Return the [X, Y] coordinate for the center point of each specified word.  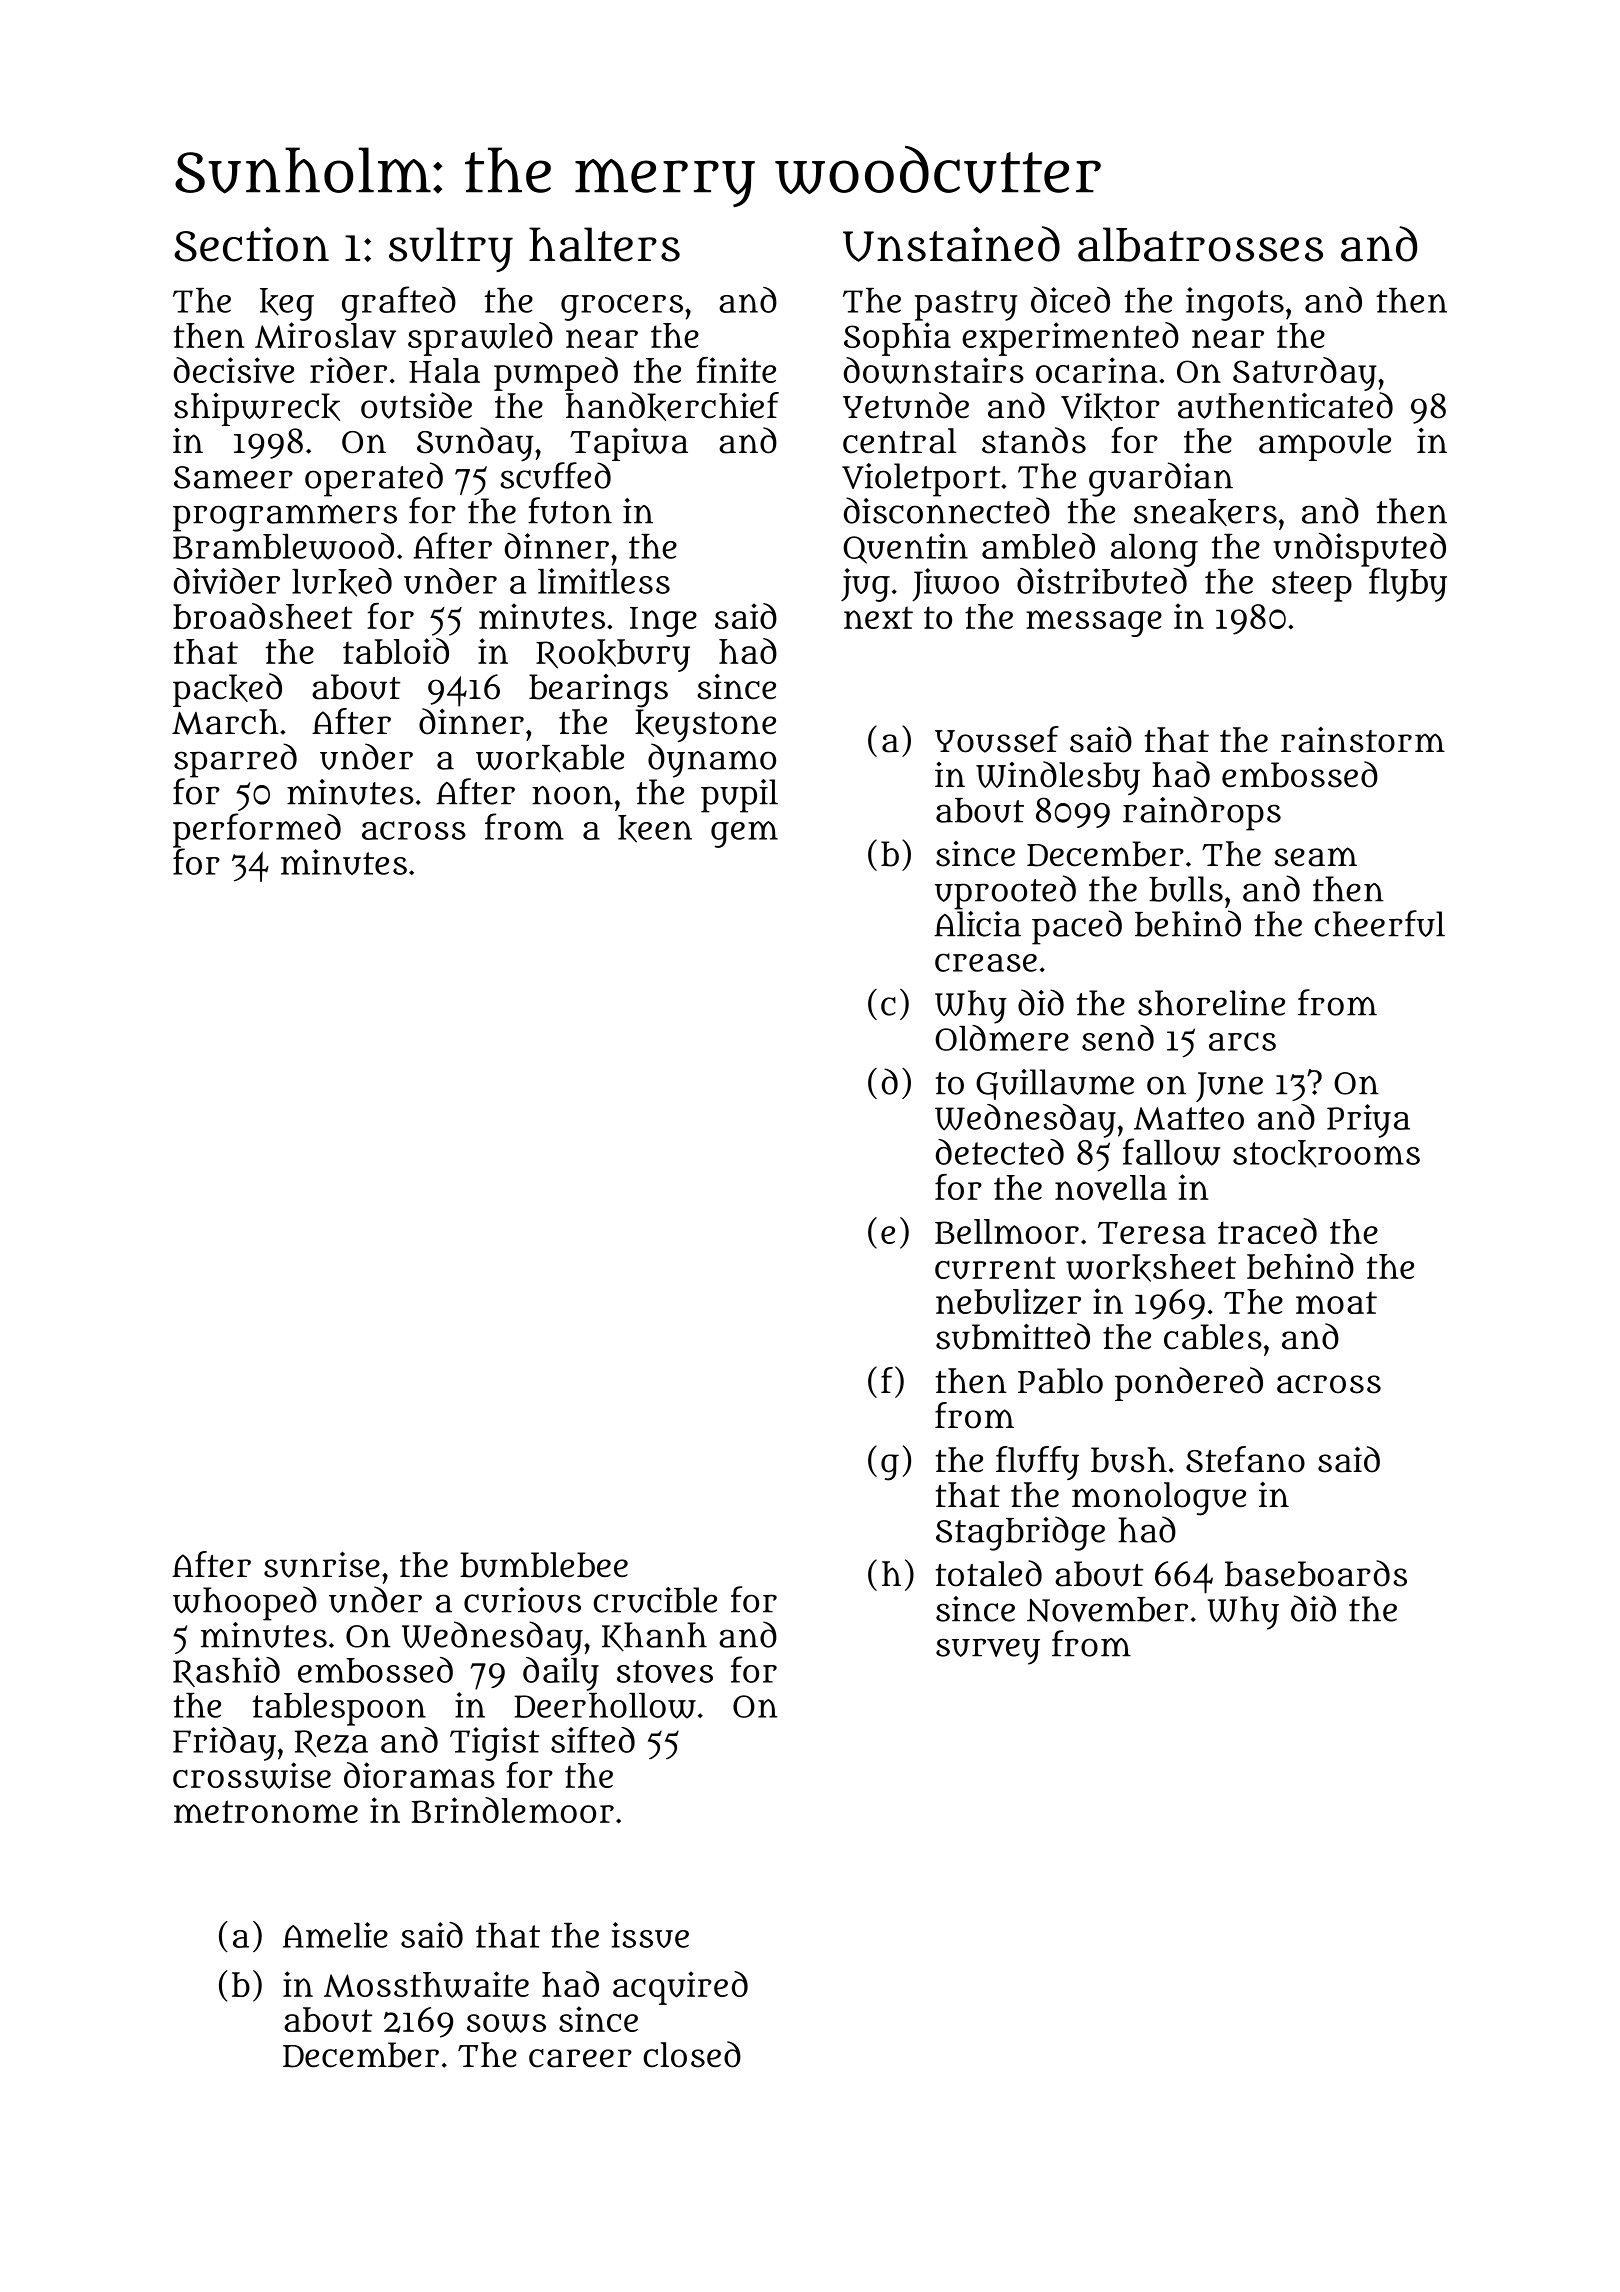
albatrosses [1200, 244]
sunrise [322, 1564]
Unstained [951, 244]
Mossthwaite [426, 1984]
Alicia [977, 924]
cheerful [1379, 923]
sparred [235, 760]
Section [251, 244]
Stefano [1245, 1459]
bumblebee [544, 1565]
